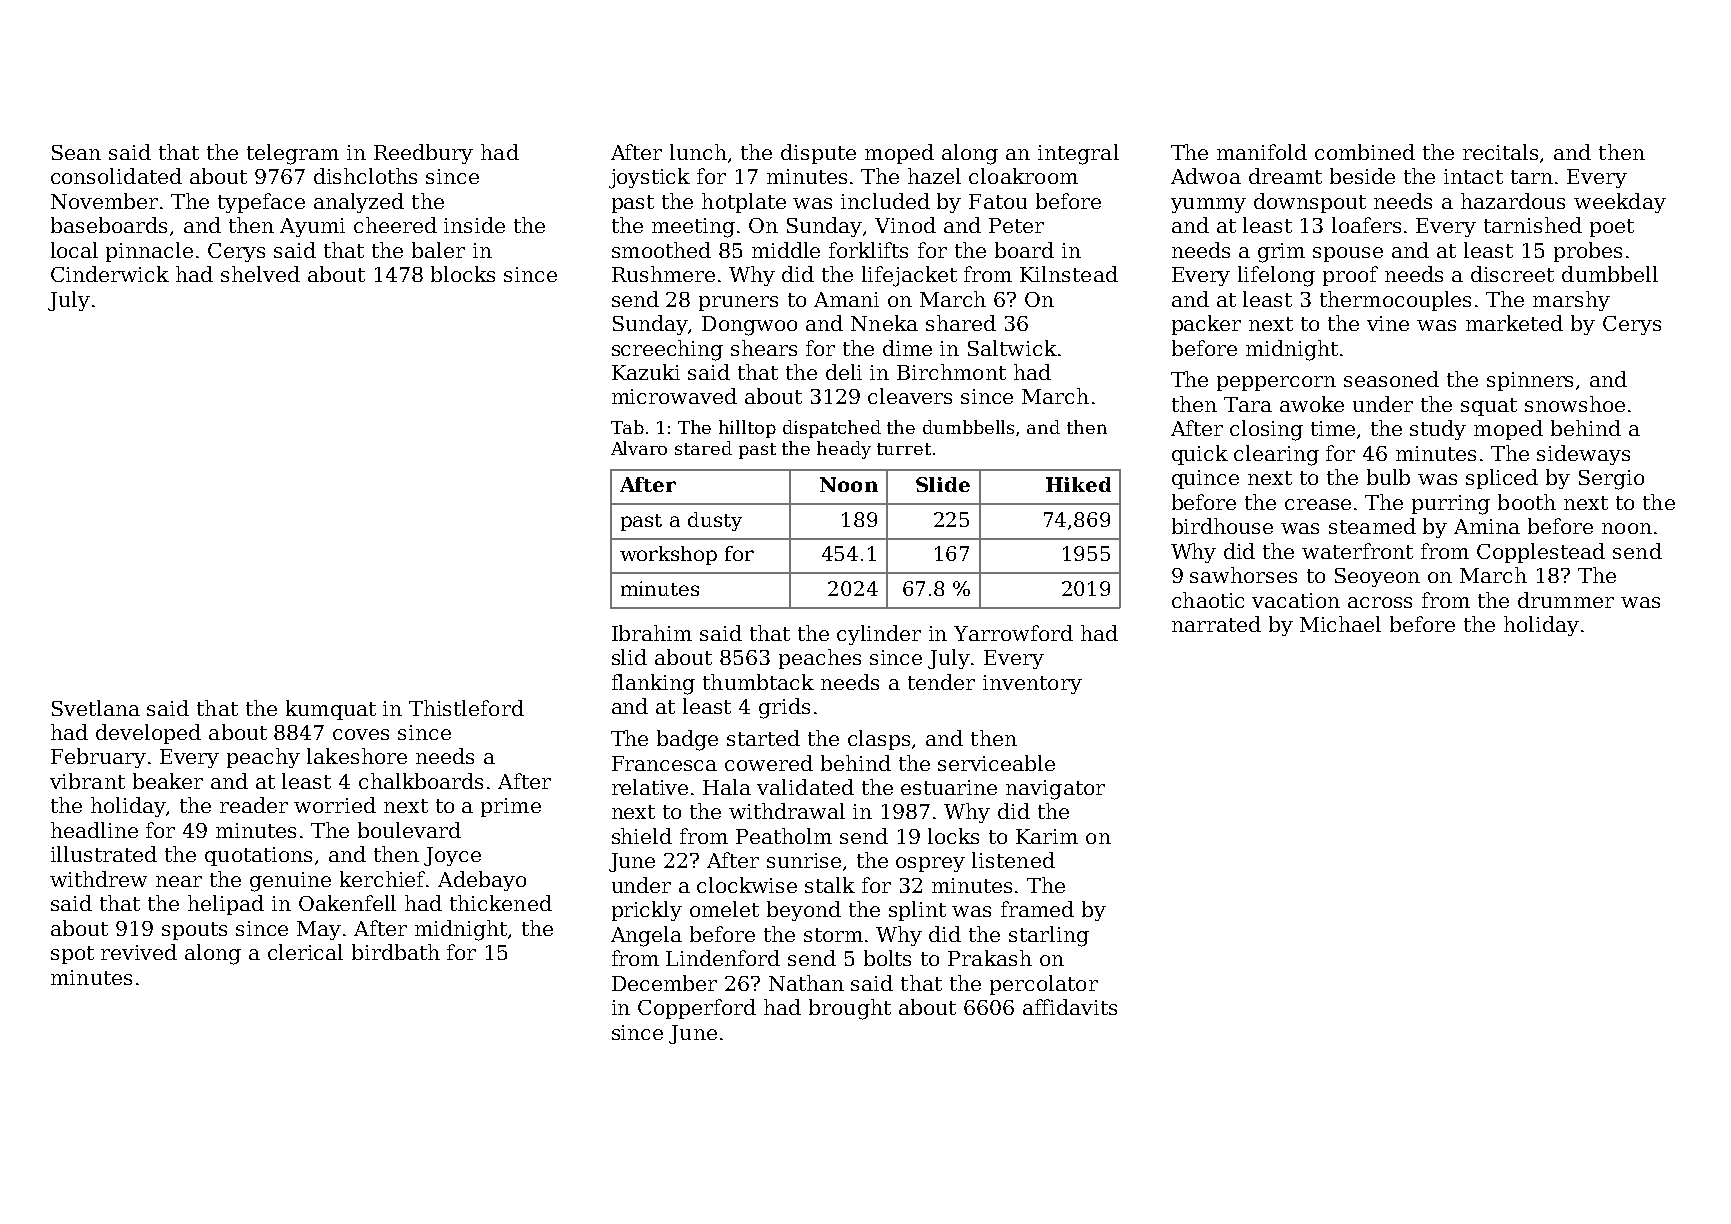  What do you see at coordinates (110, 274) in the screenshot?
I see `Cinderwick` at bounding box center [110, 274].
